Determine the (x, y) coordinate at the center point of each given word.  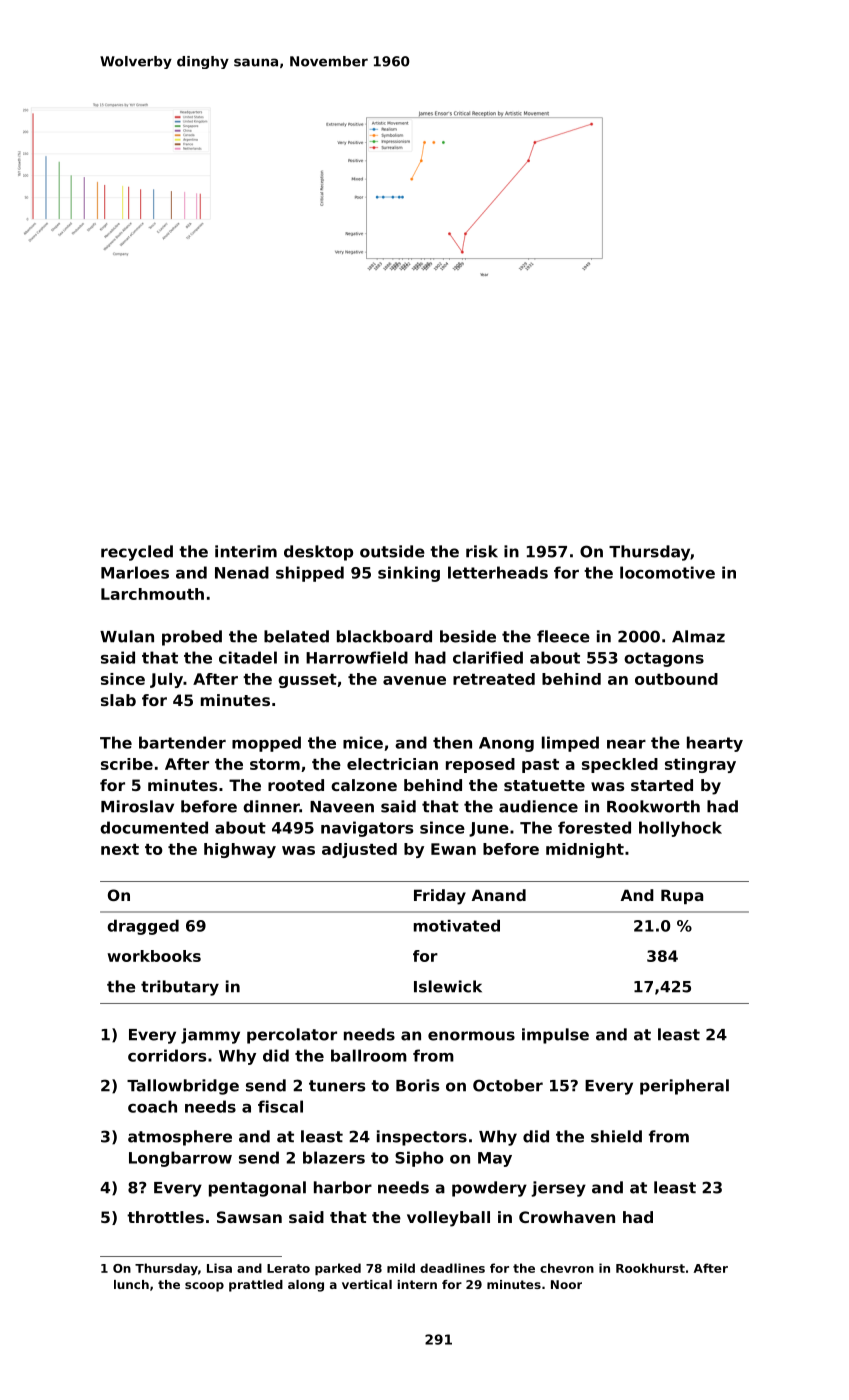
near (626, 744)
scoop (204, 1287)
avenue (414, 680)
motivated (457, 925)
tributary (180, 988)
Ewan (453, 849)
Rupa (682, 896)
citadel (248, 657)
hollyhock (680, 829)
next (120, 849)
